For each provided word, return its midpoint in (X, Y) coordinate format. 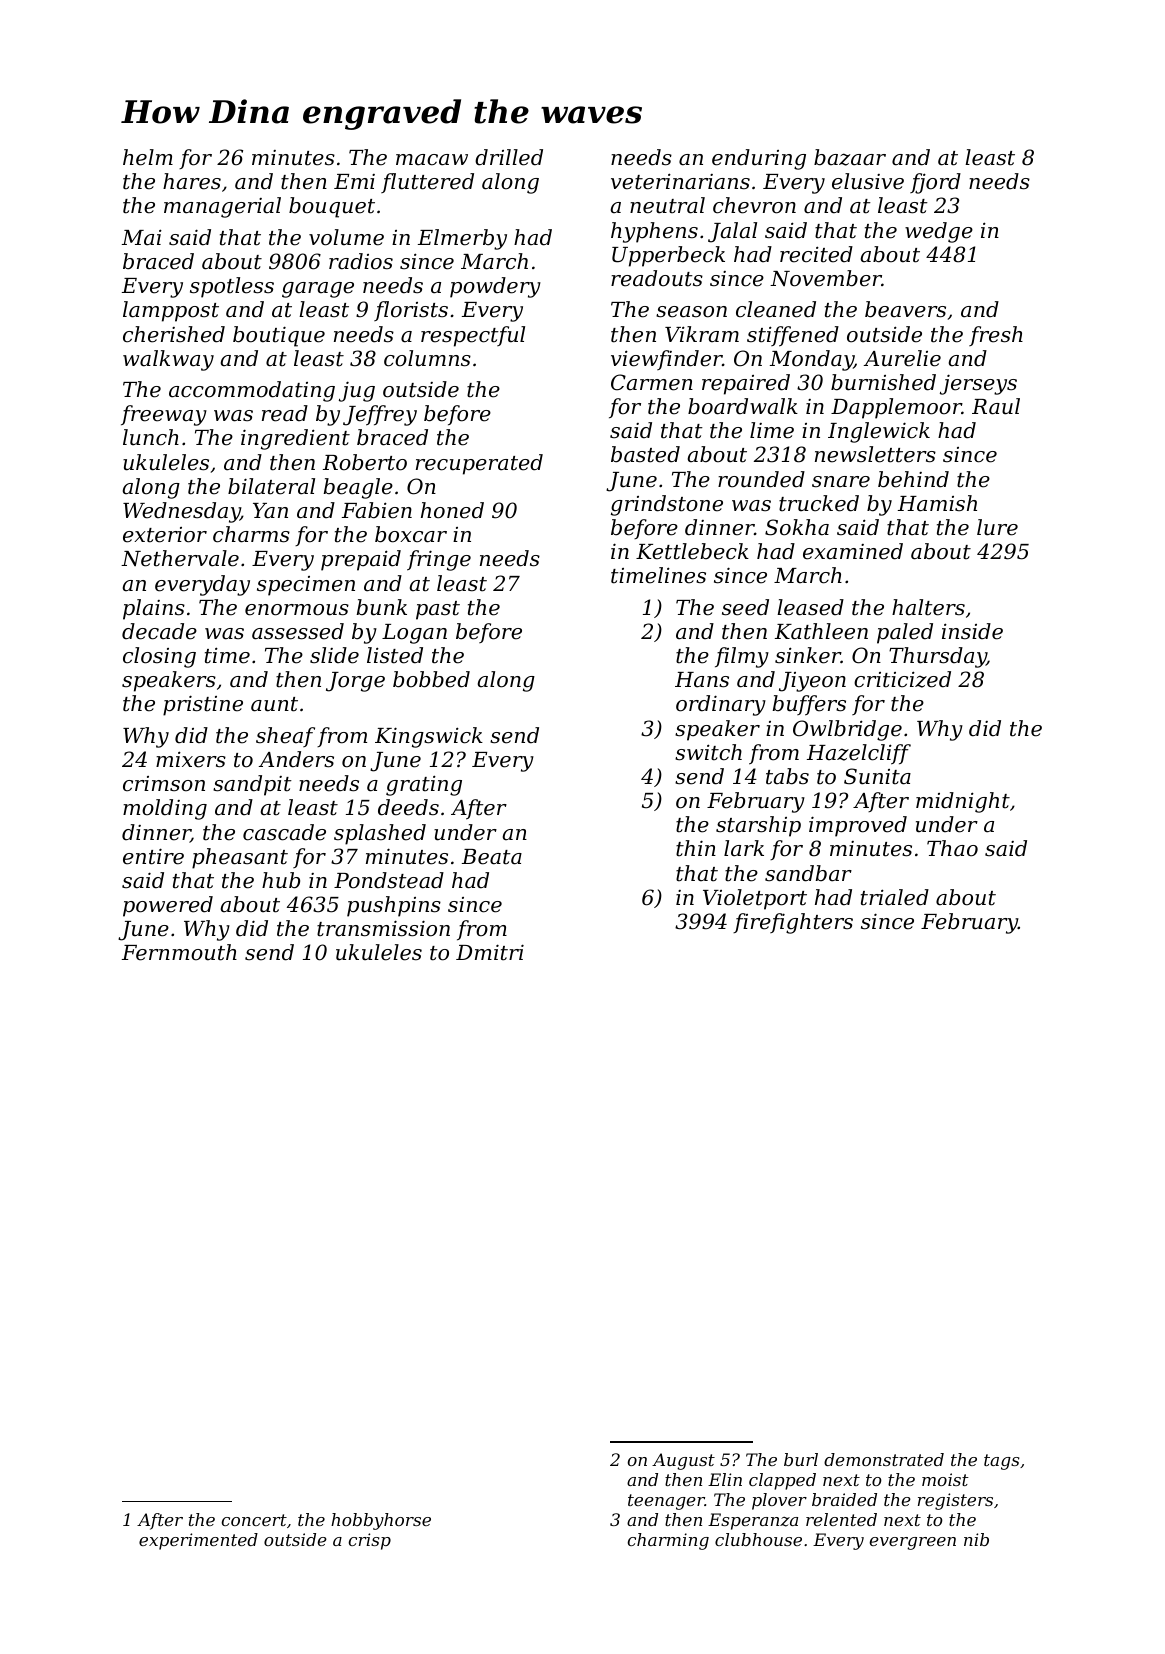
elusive (868, 181)
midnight (963, 802)
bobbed (431, 679)
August (683, 1461)
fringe (439, 560)
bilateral (271, 486)
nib (976, 1539)
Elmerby (462, 239)
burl (801, 1459)
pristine (203, 705)
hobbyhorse (381, 1521)
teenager (666, 1502)
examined (853, 551)
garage (318, 290)
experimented (198, 1541)
